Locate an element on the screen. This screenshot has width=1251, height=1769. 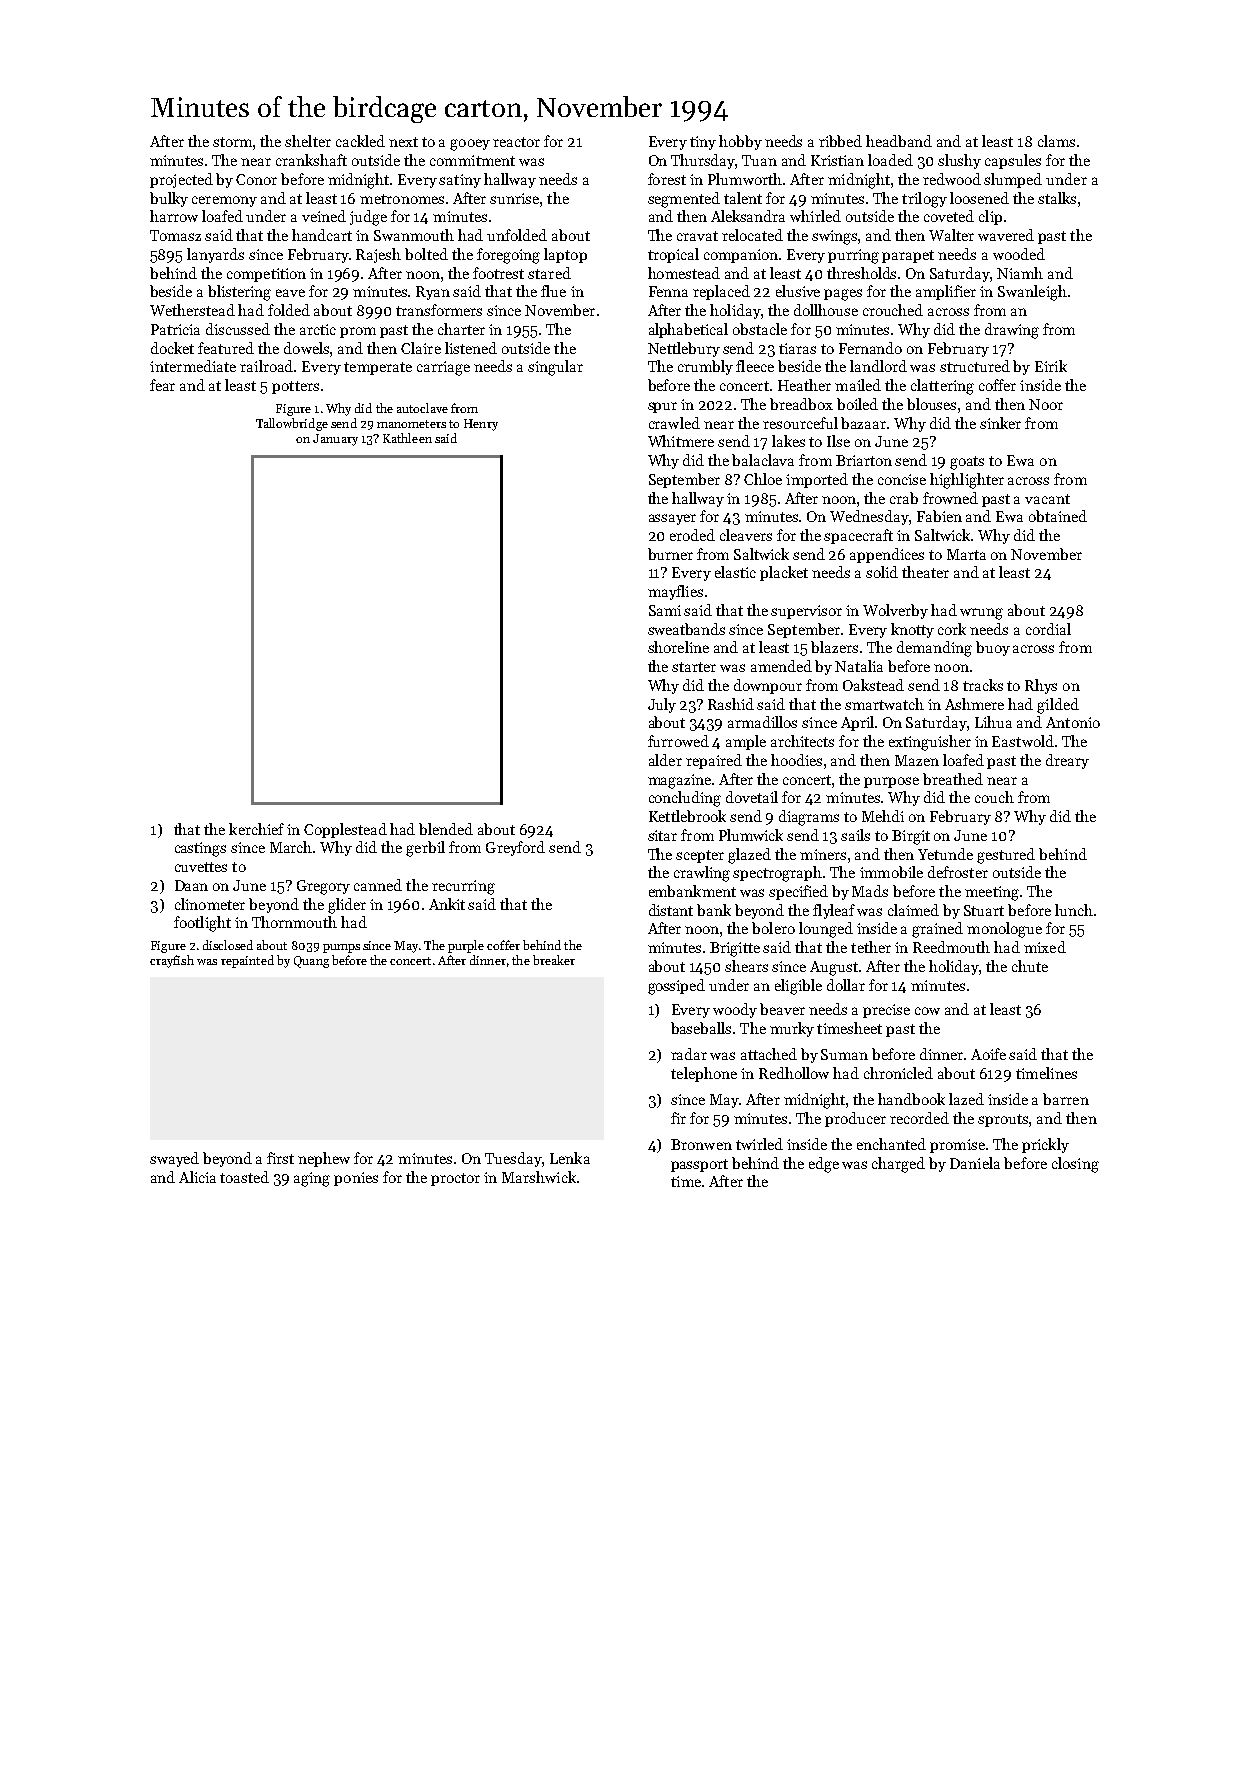
headband is located at coordinates (899, 141).
